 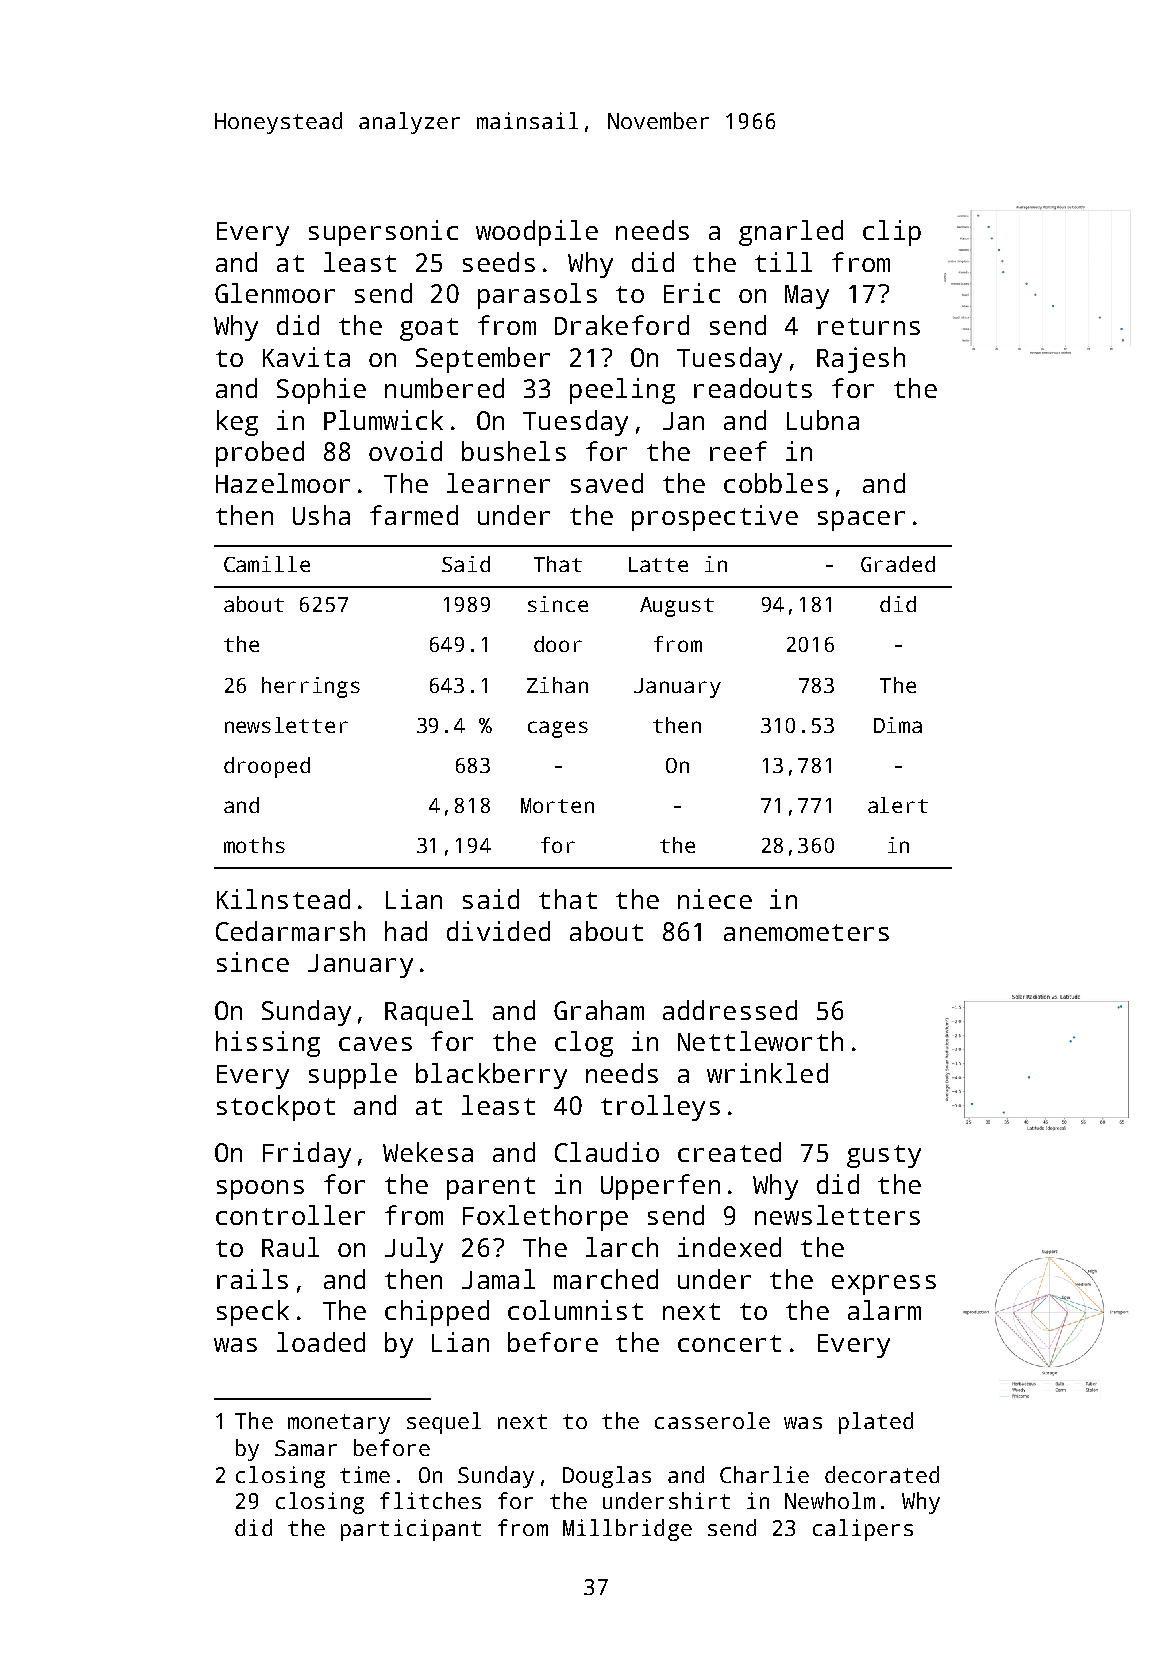 I want to click on clip, so click(x=892, y=233).
